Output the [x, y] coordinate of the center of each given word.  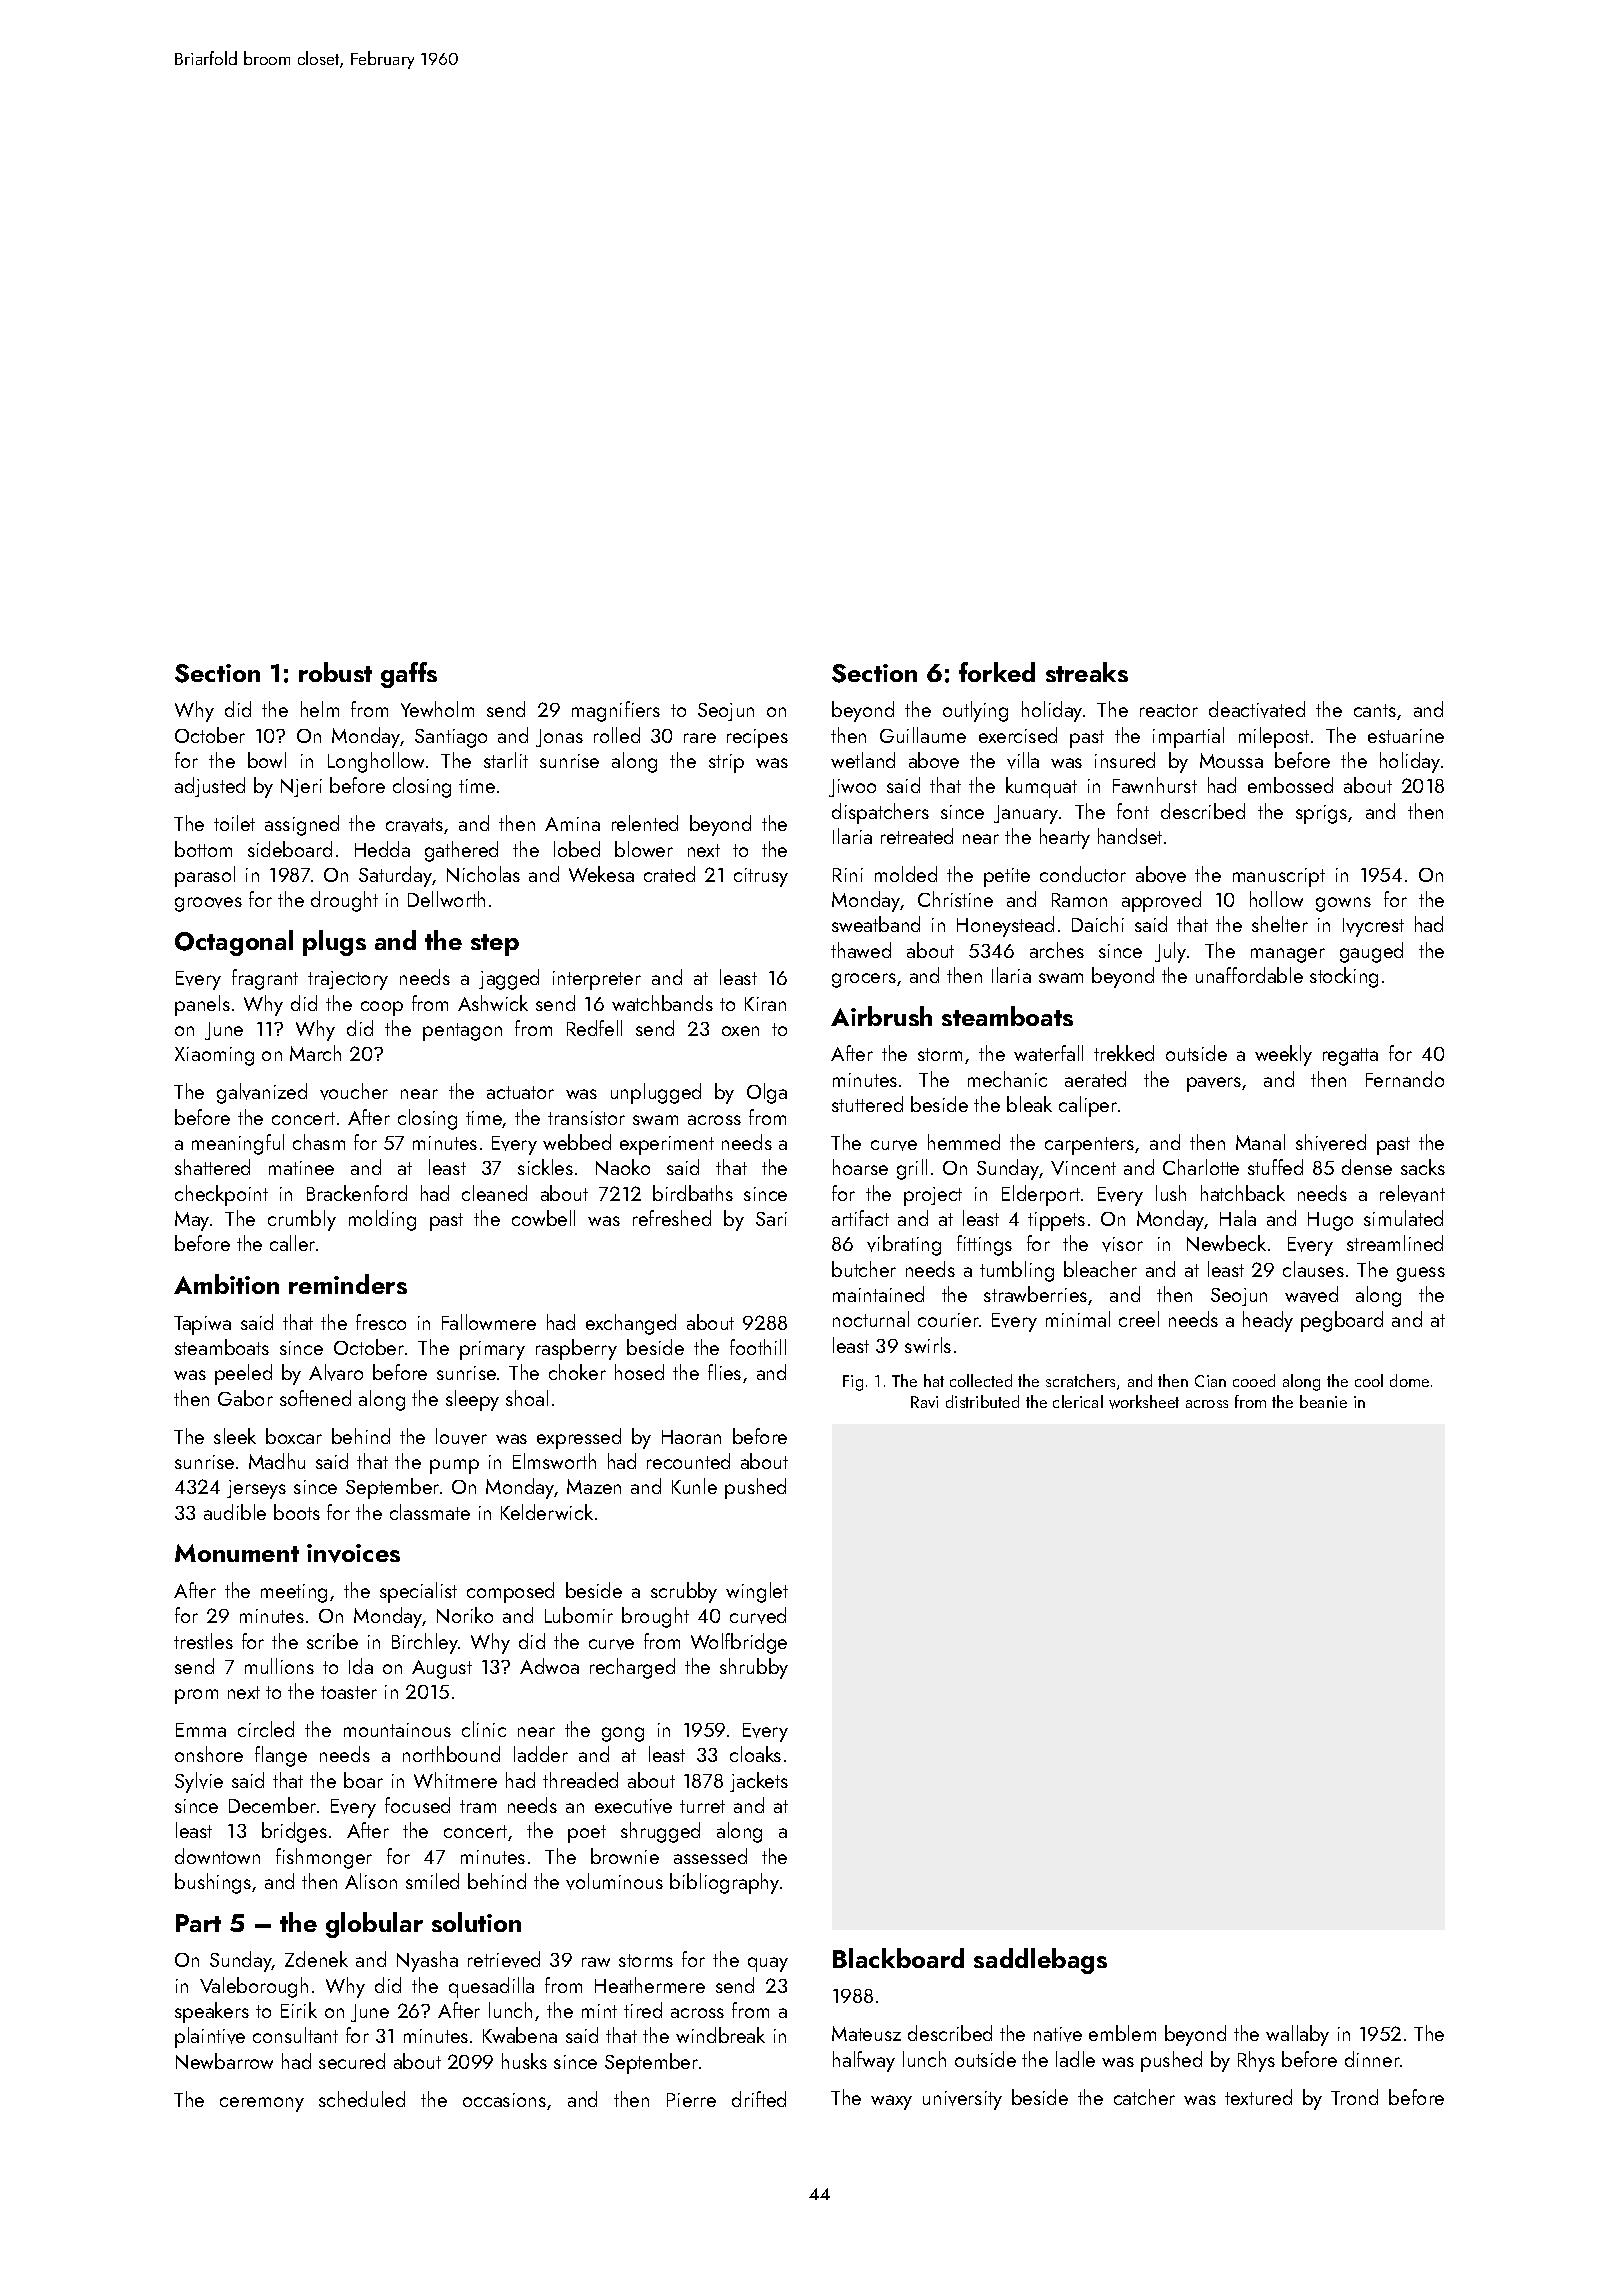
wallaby [1297, 2035]
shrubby [754, 1668]
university [962, 2100]
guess [1421, 1274]
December [272, 1805]
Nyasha [427, 1961]
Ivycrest [1373, 927]
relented [645, 823]
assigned [302, 825]
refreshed [672, 1218]
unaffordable [1249, 975]
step [495, 945]
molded [906, 874]
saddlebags [1040, 1961]
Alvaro [336, 1372]
